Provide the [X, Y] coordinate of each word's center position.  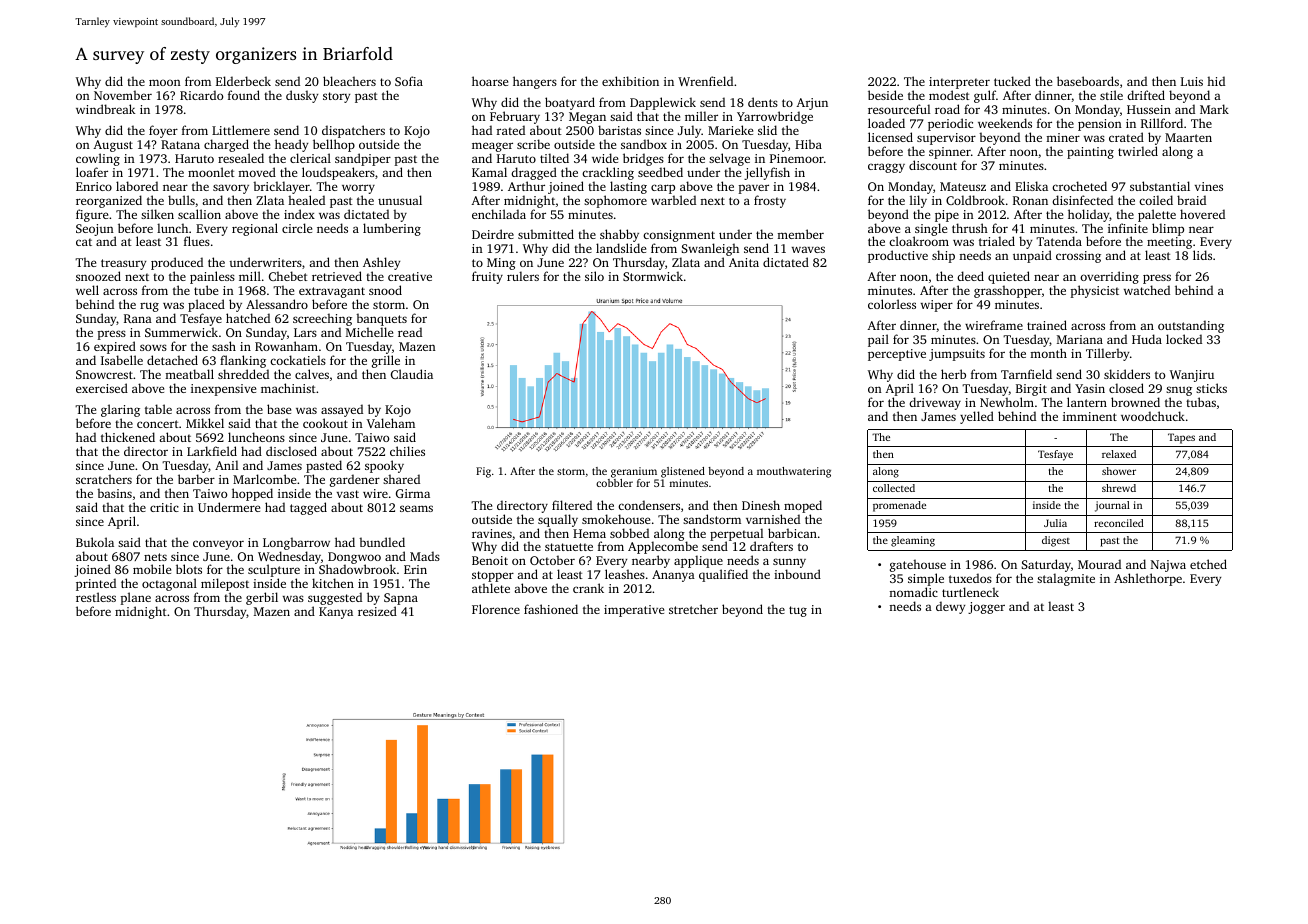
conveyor [218, 545]
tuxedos [970, 578]
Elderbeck [243, 81]
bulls [181, 200]
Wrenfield [705, 81]
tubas [1201, 402]
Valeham [391, 423]
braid [1191, 200]
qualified [723, 576]
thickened [128, 437]
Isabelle [122, 360]
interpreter [959, 83]
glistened [683, 472]
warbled [673, 200]
